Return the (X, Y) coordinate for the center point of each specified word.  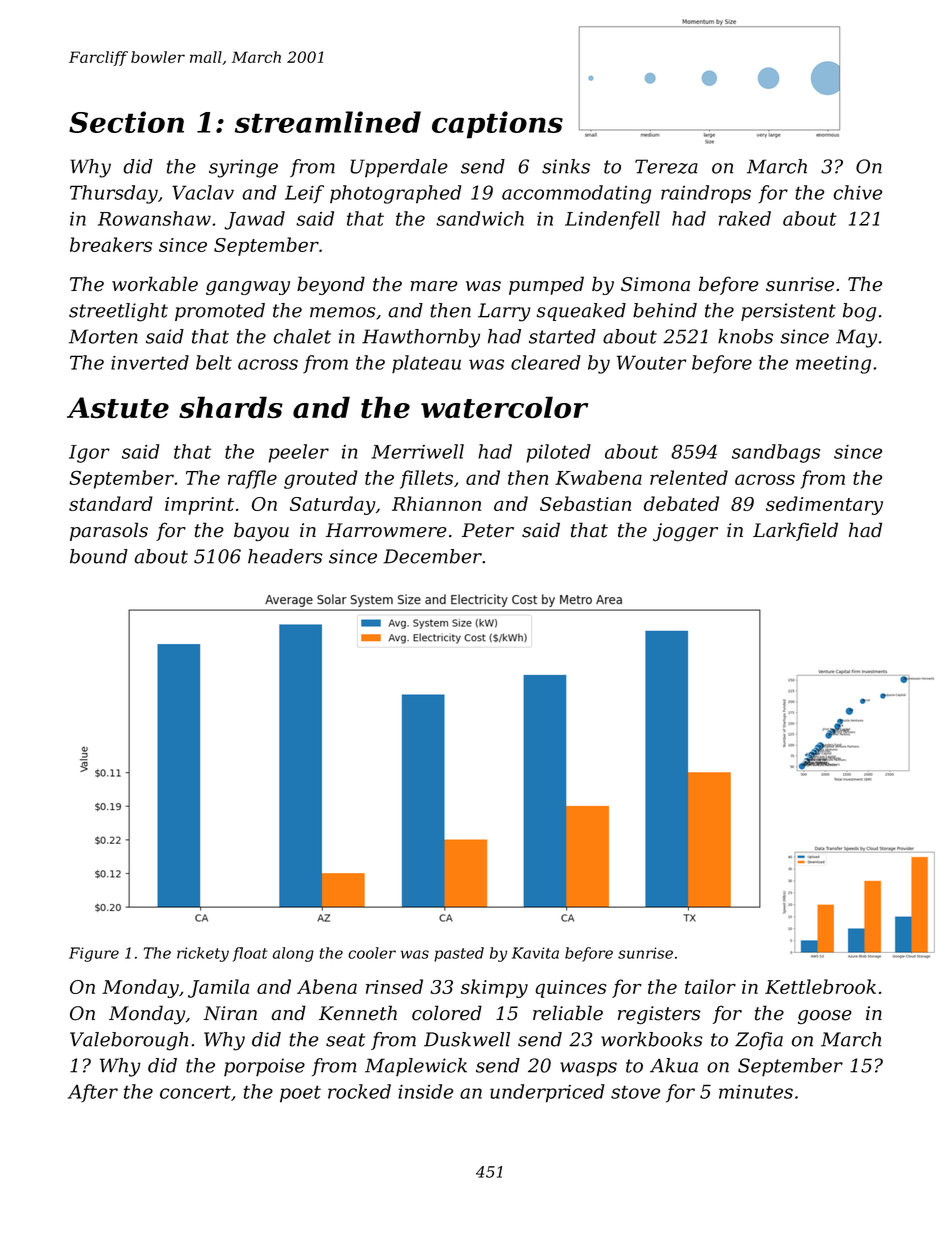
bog (859, 312)
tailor (710, 986)
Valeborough (129, 1041)
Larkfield (795, 531)
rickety (203, 954)
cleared (546, 362)
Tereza (666, 166)
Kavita (535, 953)
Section (126, 122)
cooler (372, 953)
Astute (118, 408)
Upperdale (399, 168)
